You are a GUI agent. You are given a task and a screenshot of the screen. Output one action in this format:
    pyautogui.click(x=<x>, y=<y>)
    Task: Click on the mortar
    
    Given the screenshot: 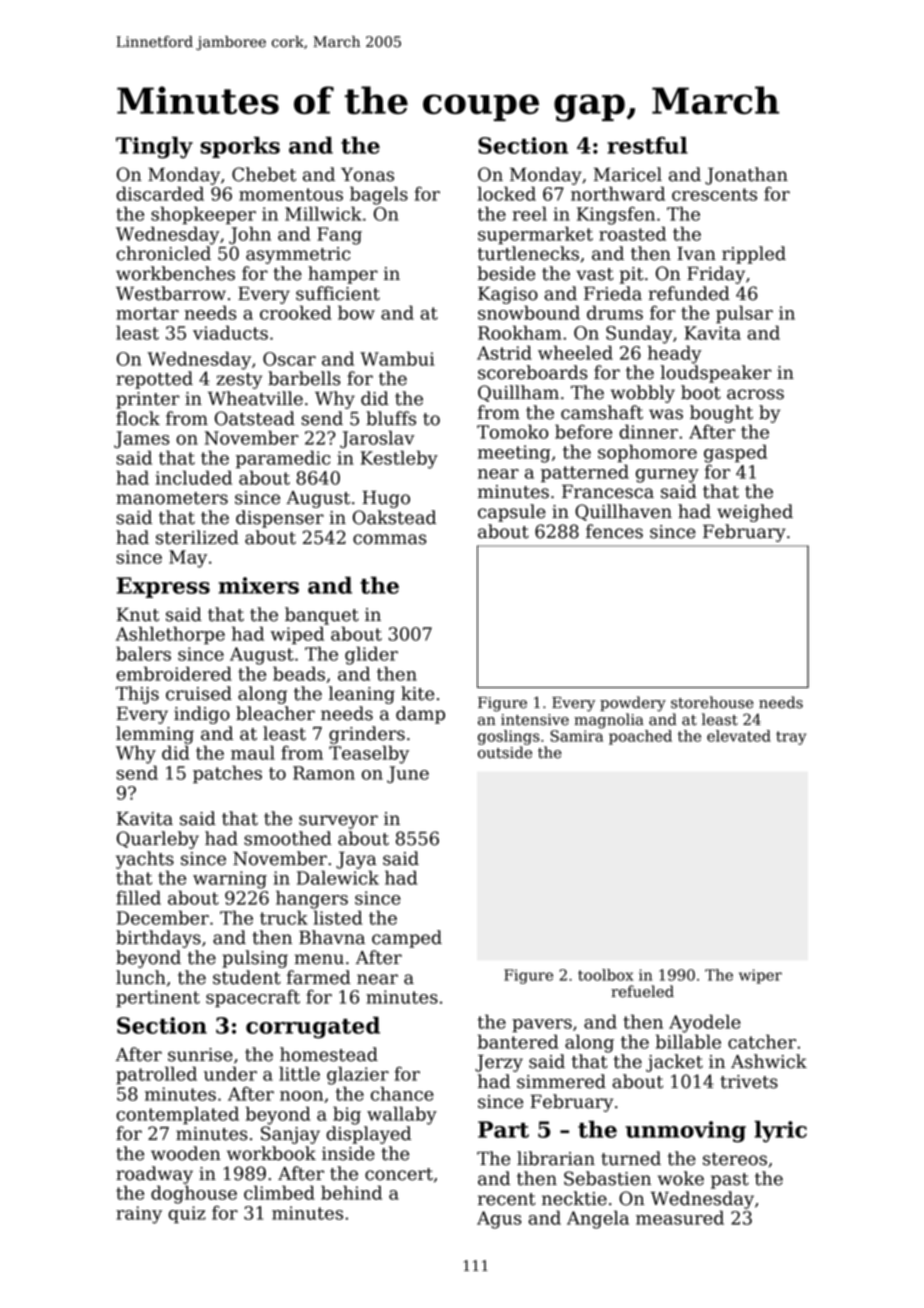 What is the action you would take?
    pyautogui.click(x=147, y=313)
